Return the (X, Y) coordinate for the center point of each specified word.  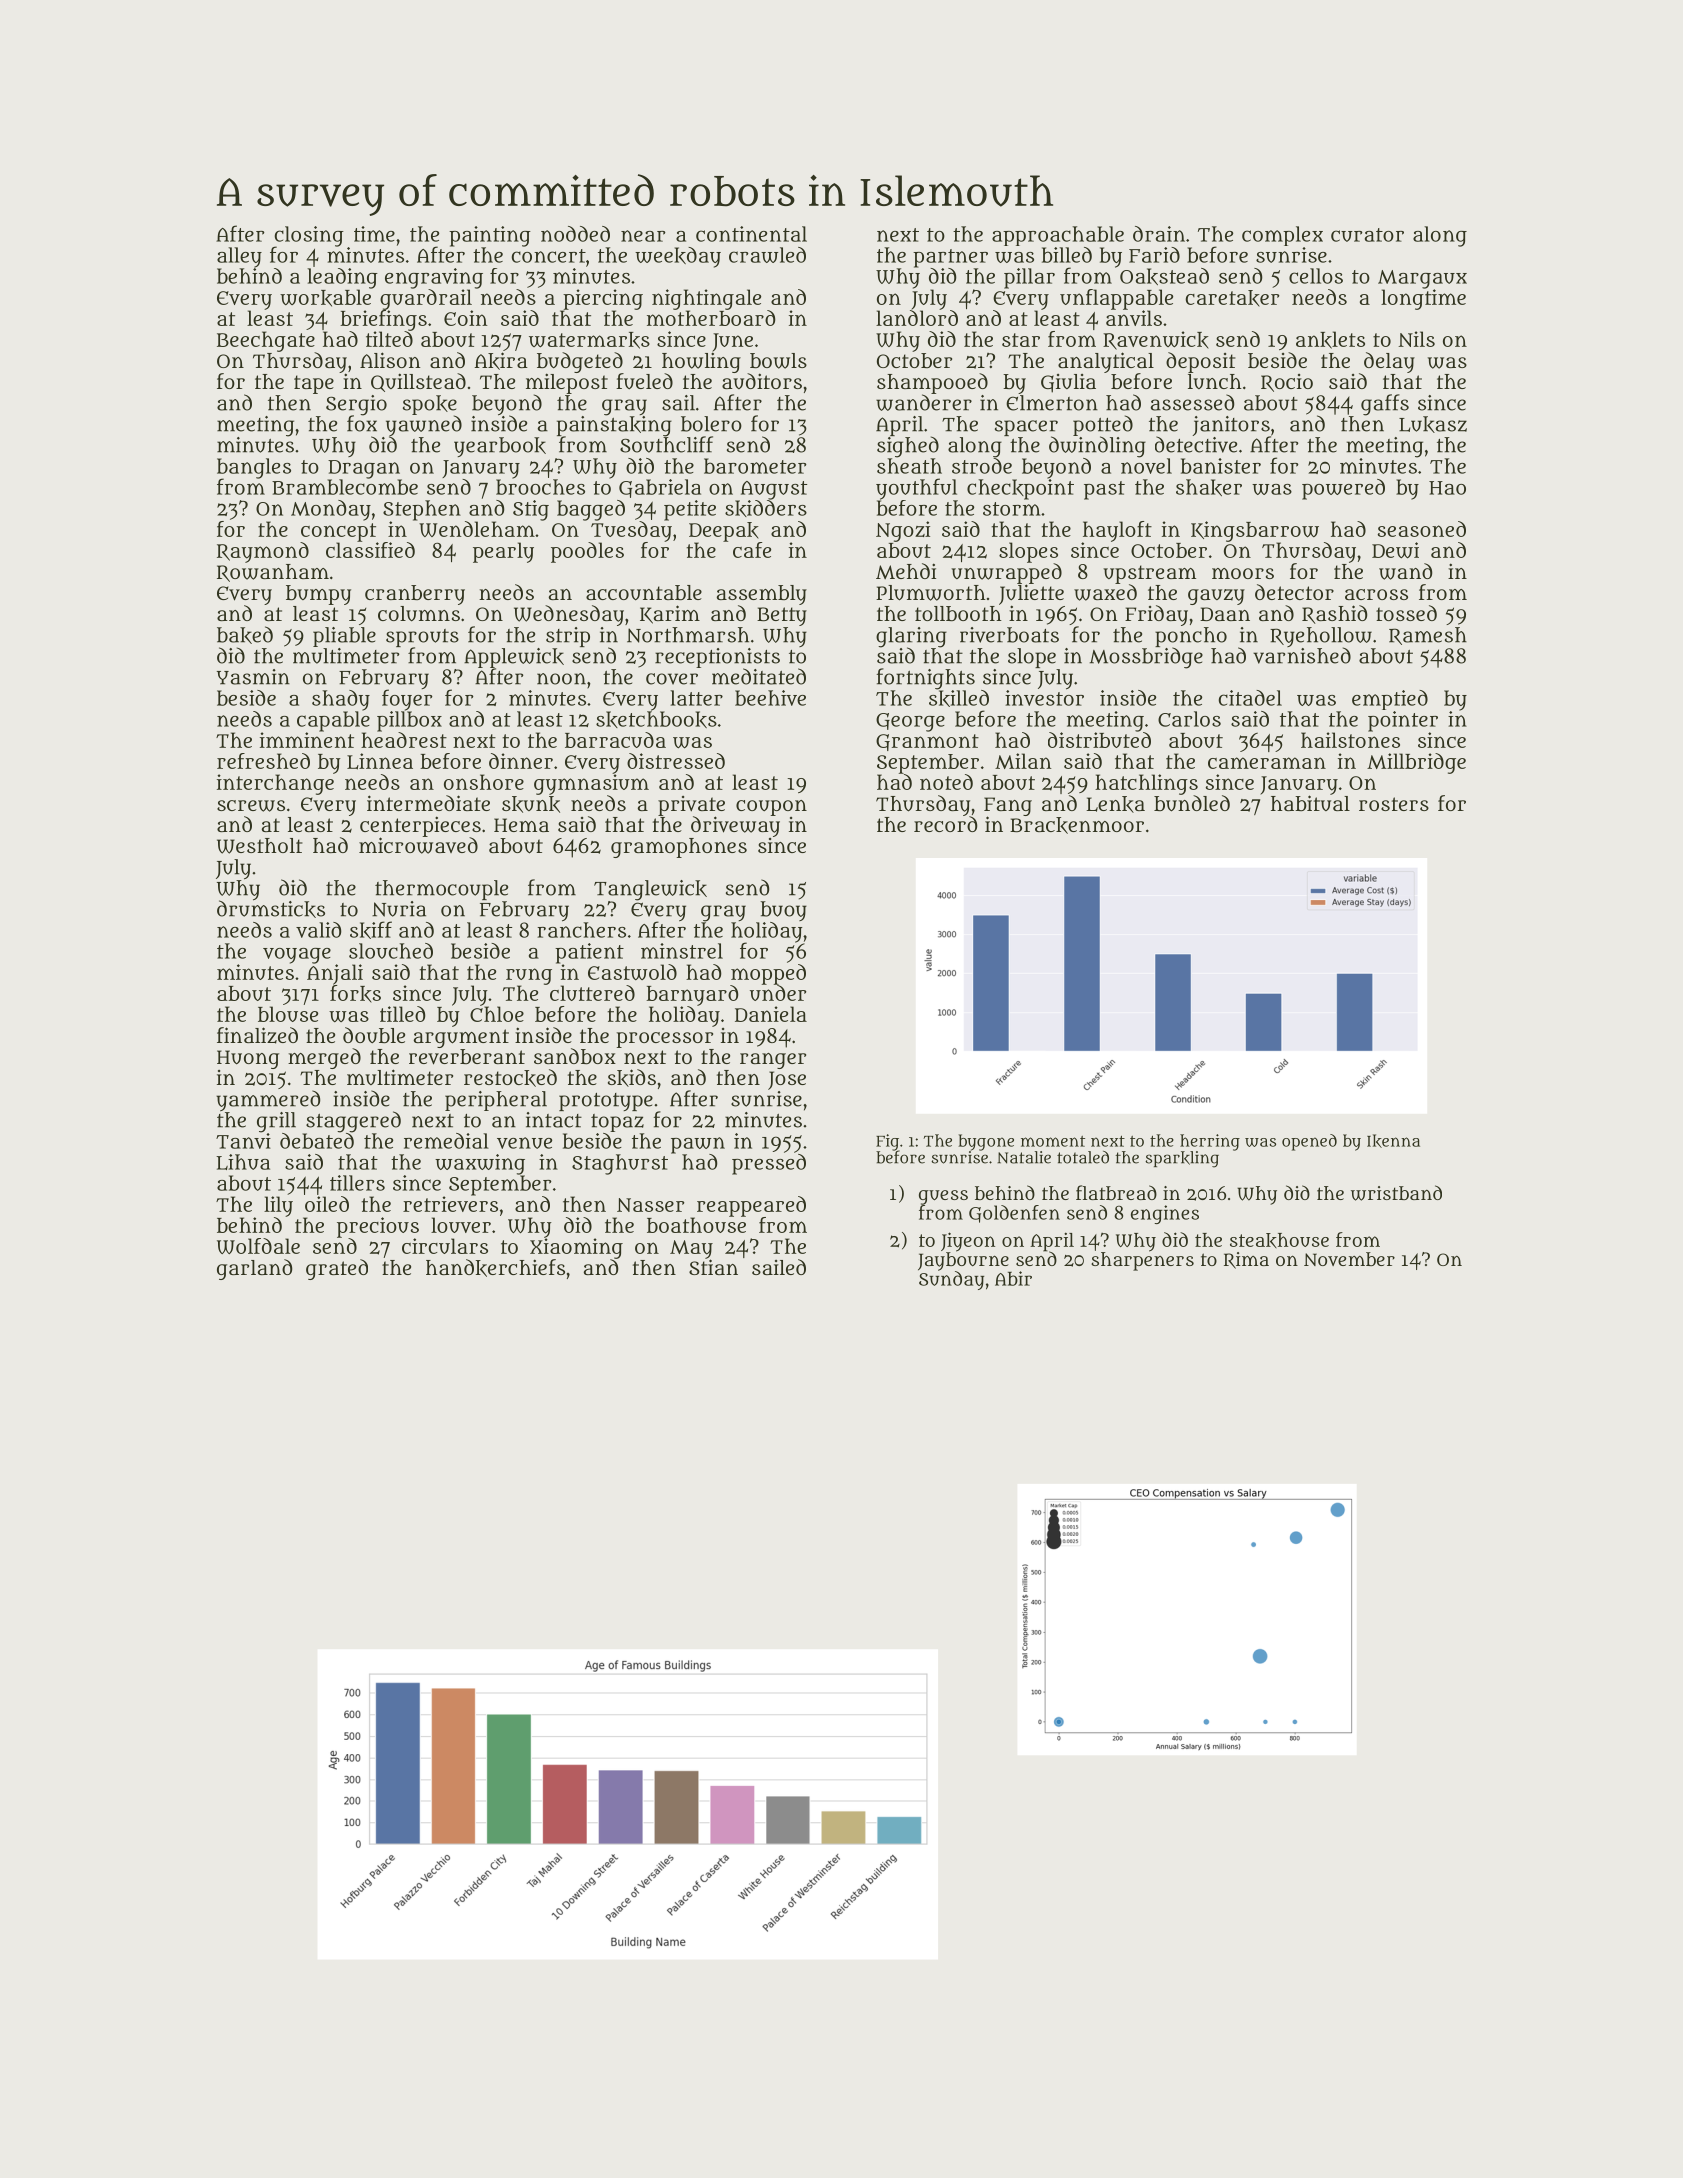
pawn (698, 1145)
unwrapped (1006, 573)
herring (1210, 1142)
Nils (1416, 339)
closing (309, 236)
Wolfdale (258, 1246)
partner (950, 258)
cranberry (415, 595)
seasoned (1422, 529)
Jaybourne (963, 1261)
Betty (782, 616)
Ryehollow (1321, 637)
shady (341, 700)
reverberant (467, 1057)
